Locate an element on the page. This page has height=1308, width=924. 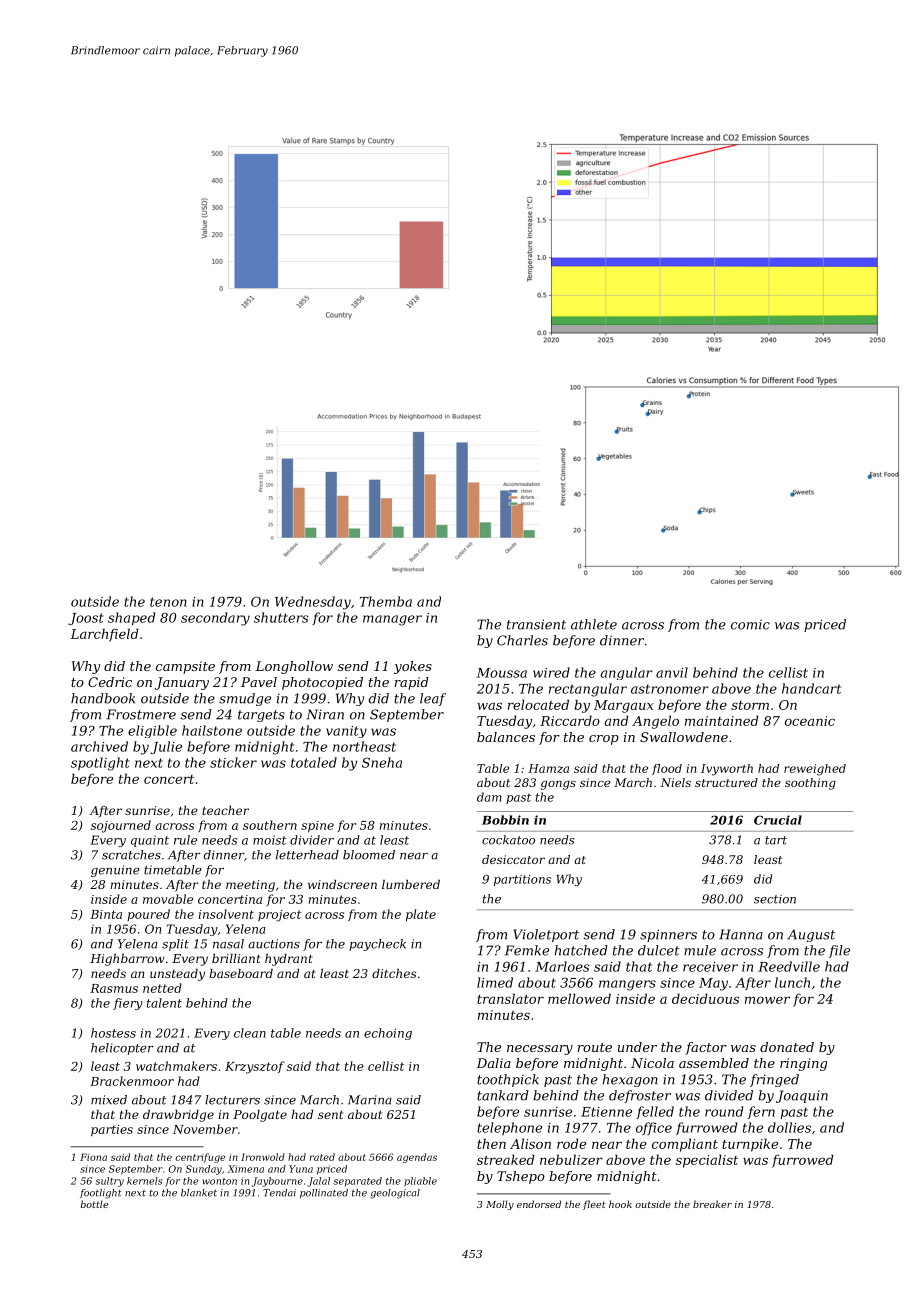
receiver is located at coordinates (710, 967).
